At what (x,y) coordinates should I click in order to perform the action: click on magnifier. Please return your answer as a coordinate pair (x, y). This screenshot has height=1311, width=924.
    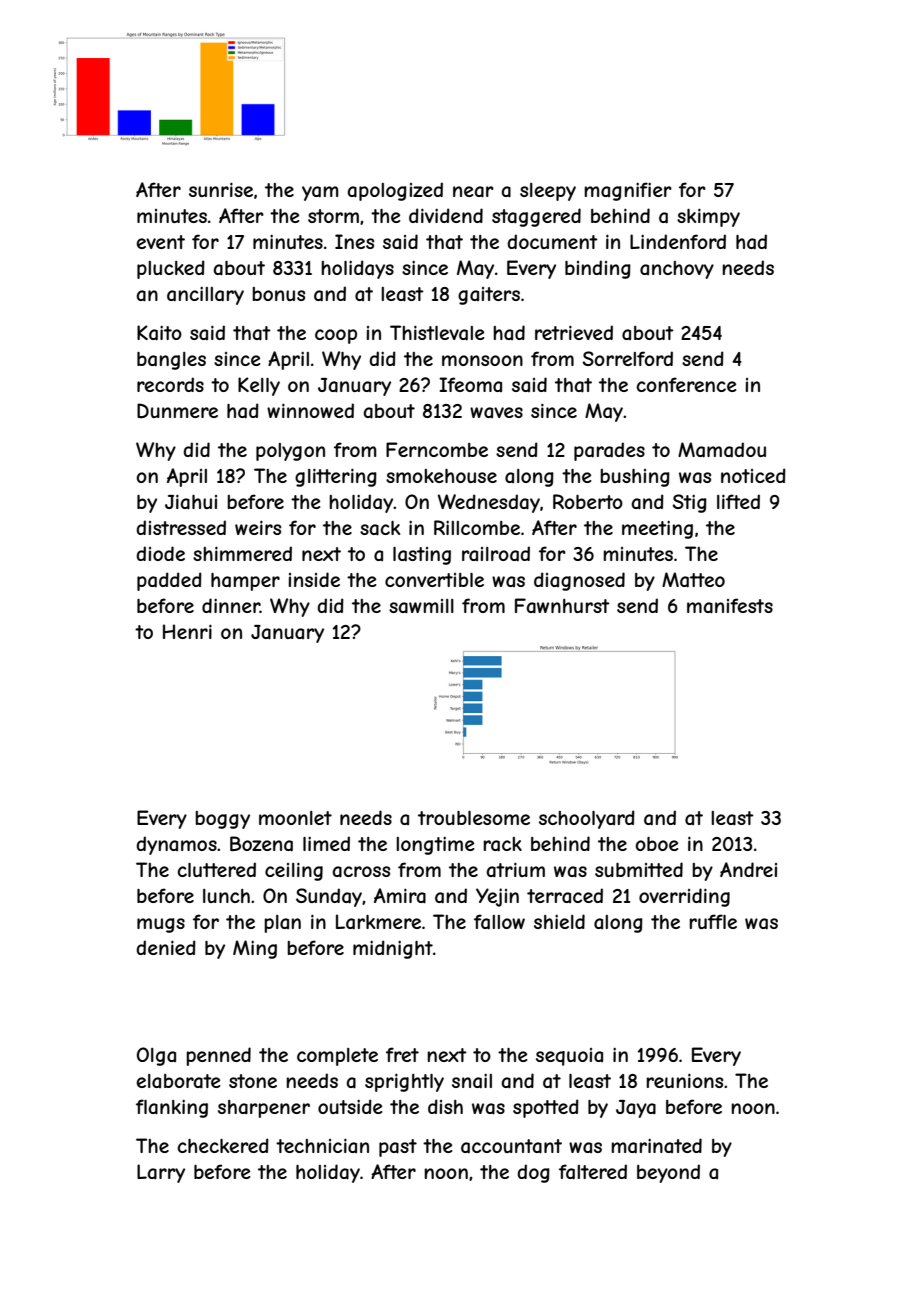
    Looking at the image, I should click on (628, 191).
